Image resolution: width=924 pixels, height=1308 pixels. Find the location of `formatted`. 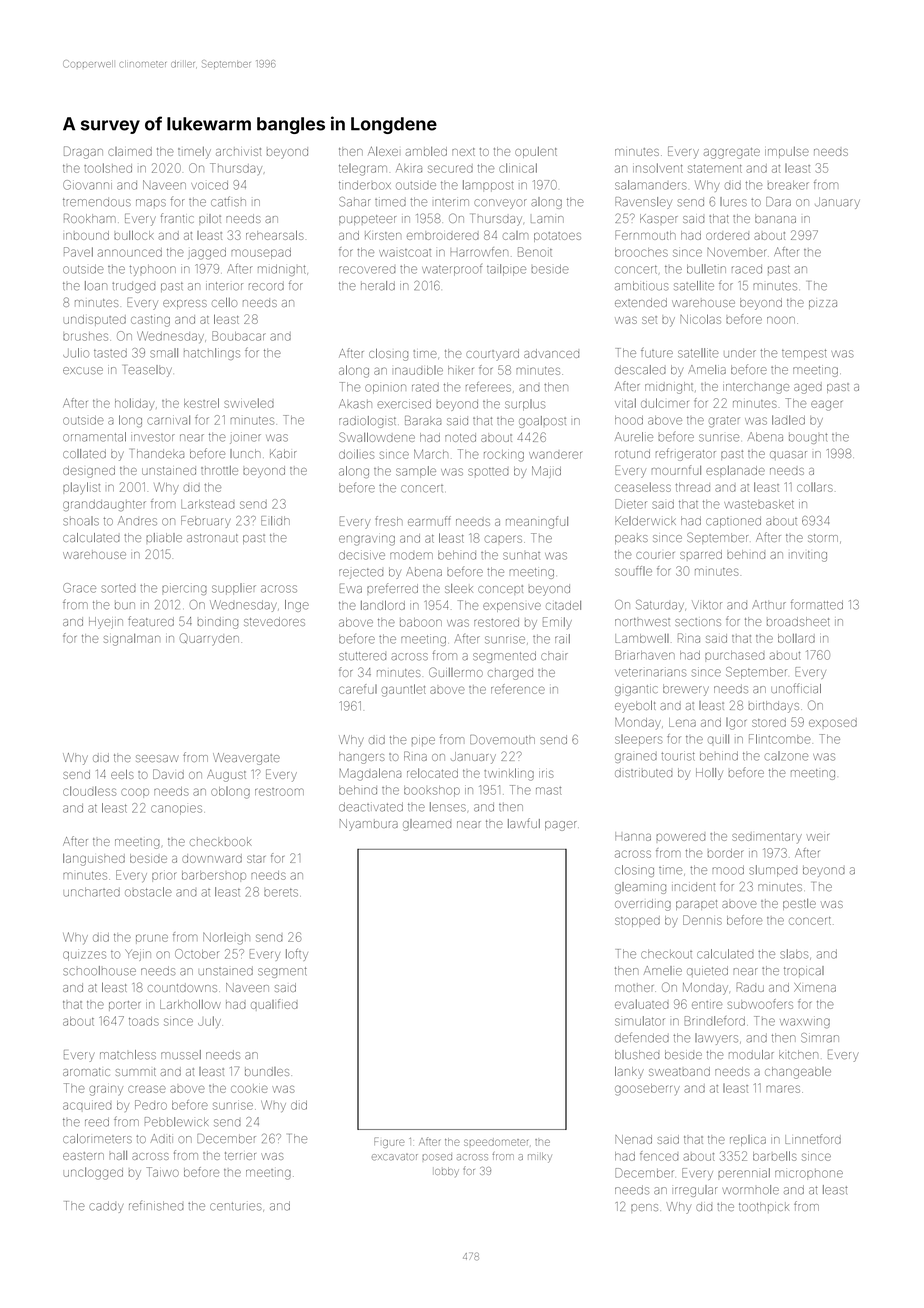

formatted is located at coordinates (817, 604).
